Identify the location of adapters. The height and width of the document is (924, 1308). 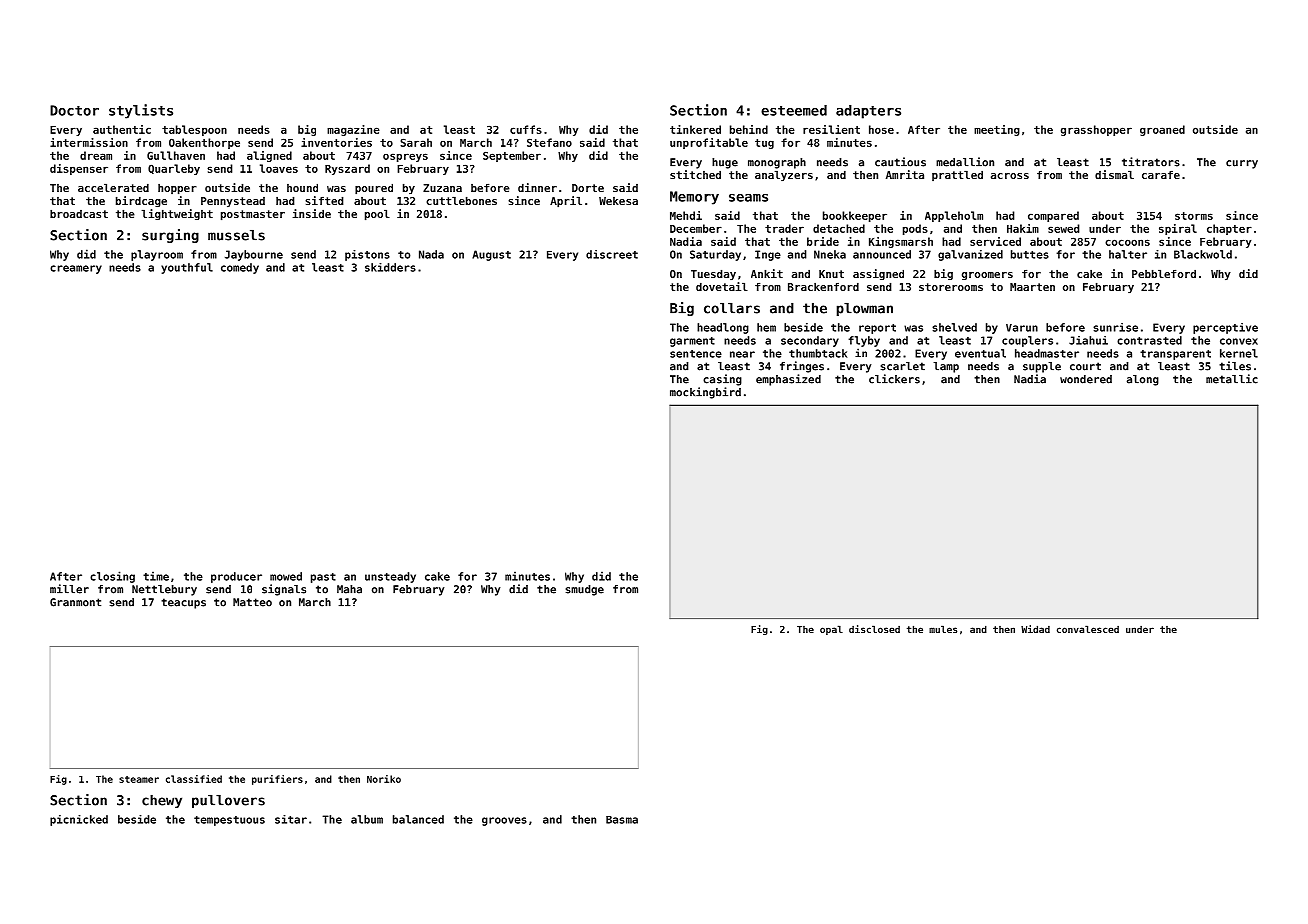
(868, 112).
